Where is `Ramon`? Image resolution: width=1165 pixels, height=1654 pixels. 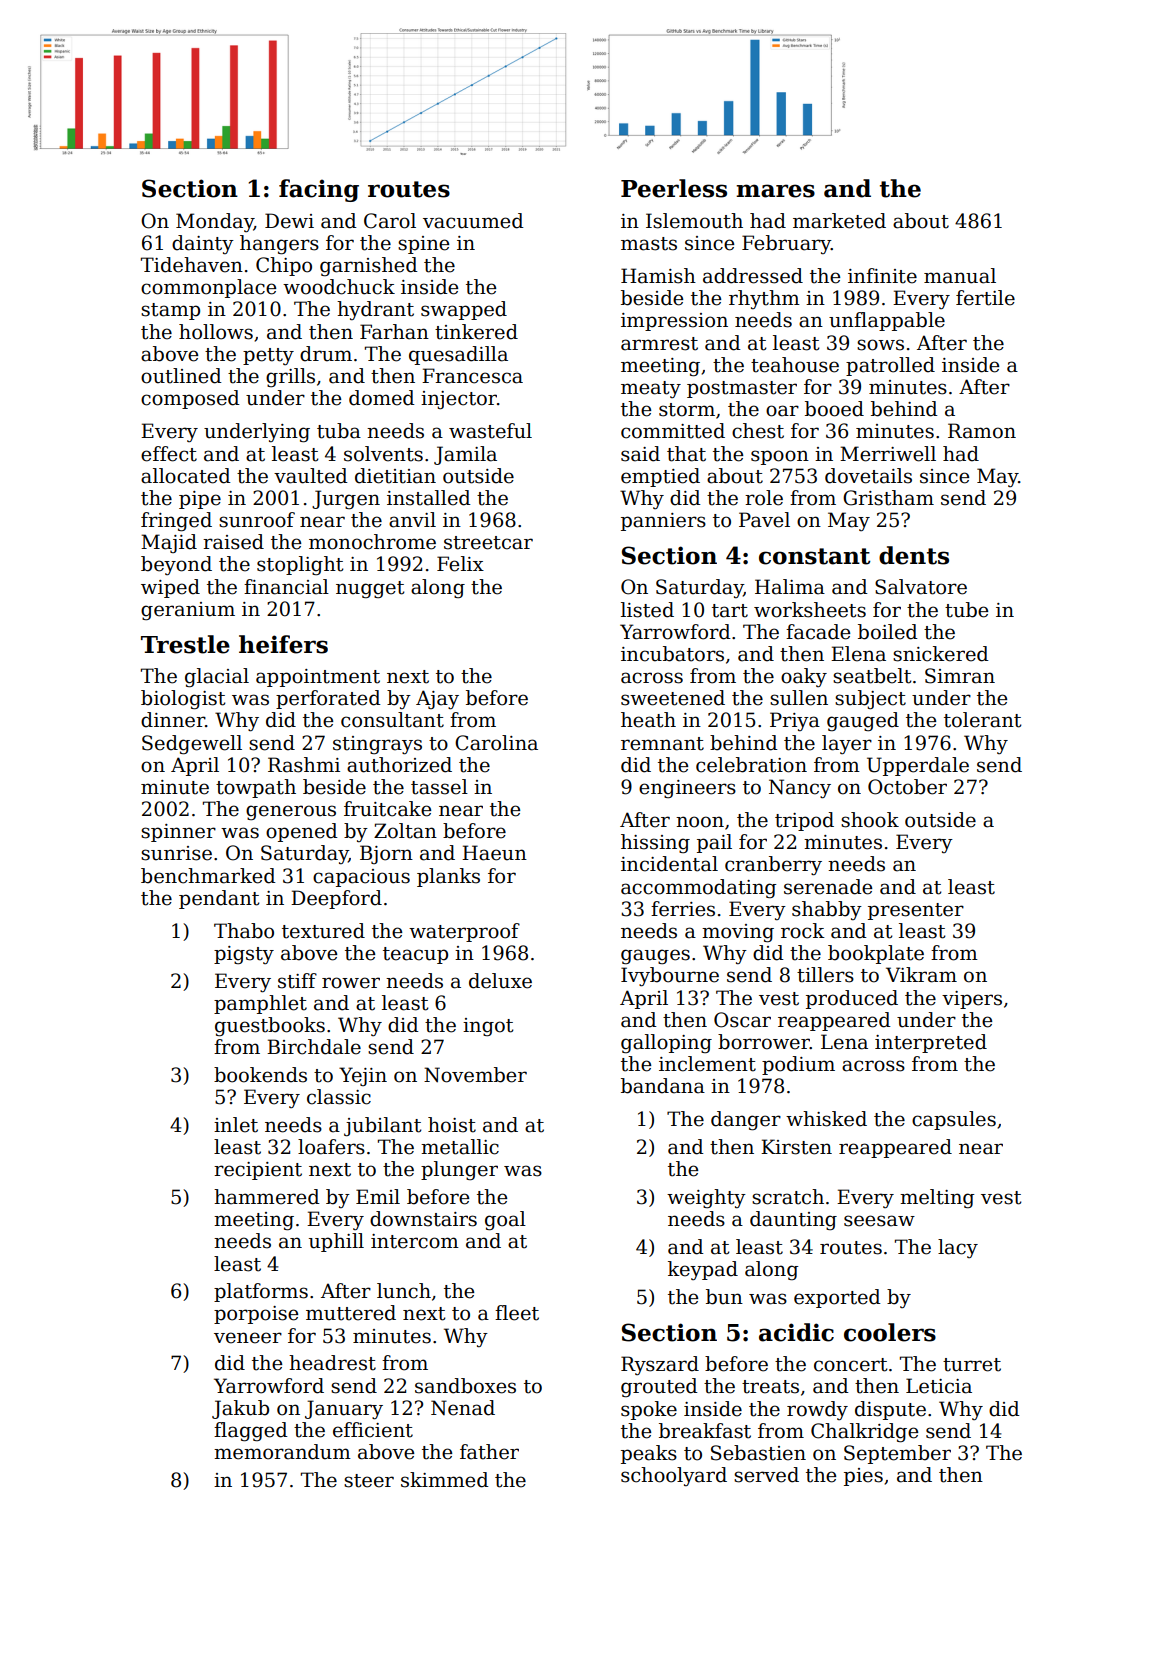 Ramon is located at coordinates (982, 431).
